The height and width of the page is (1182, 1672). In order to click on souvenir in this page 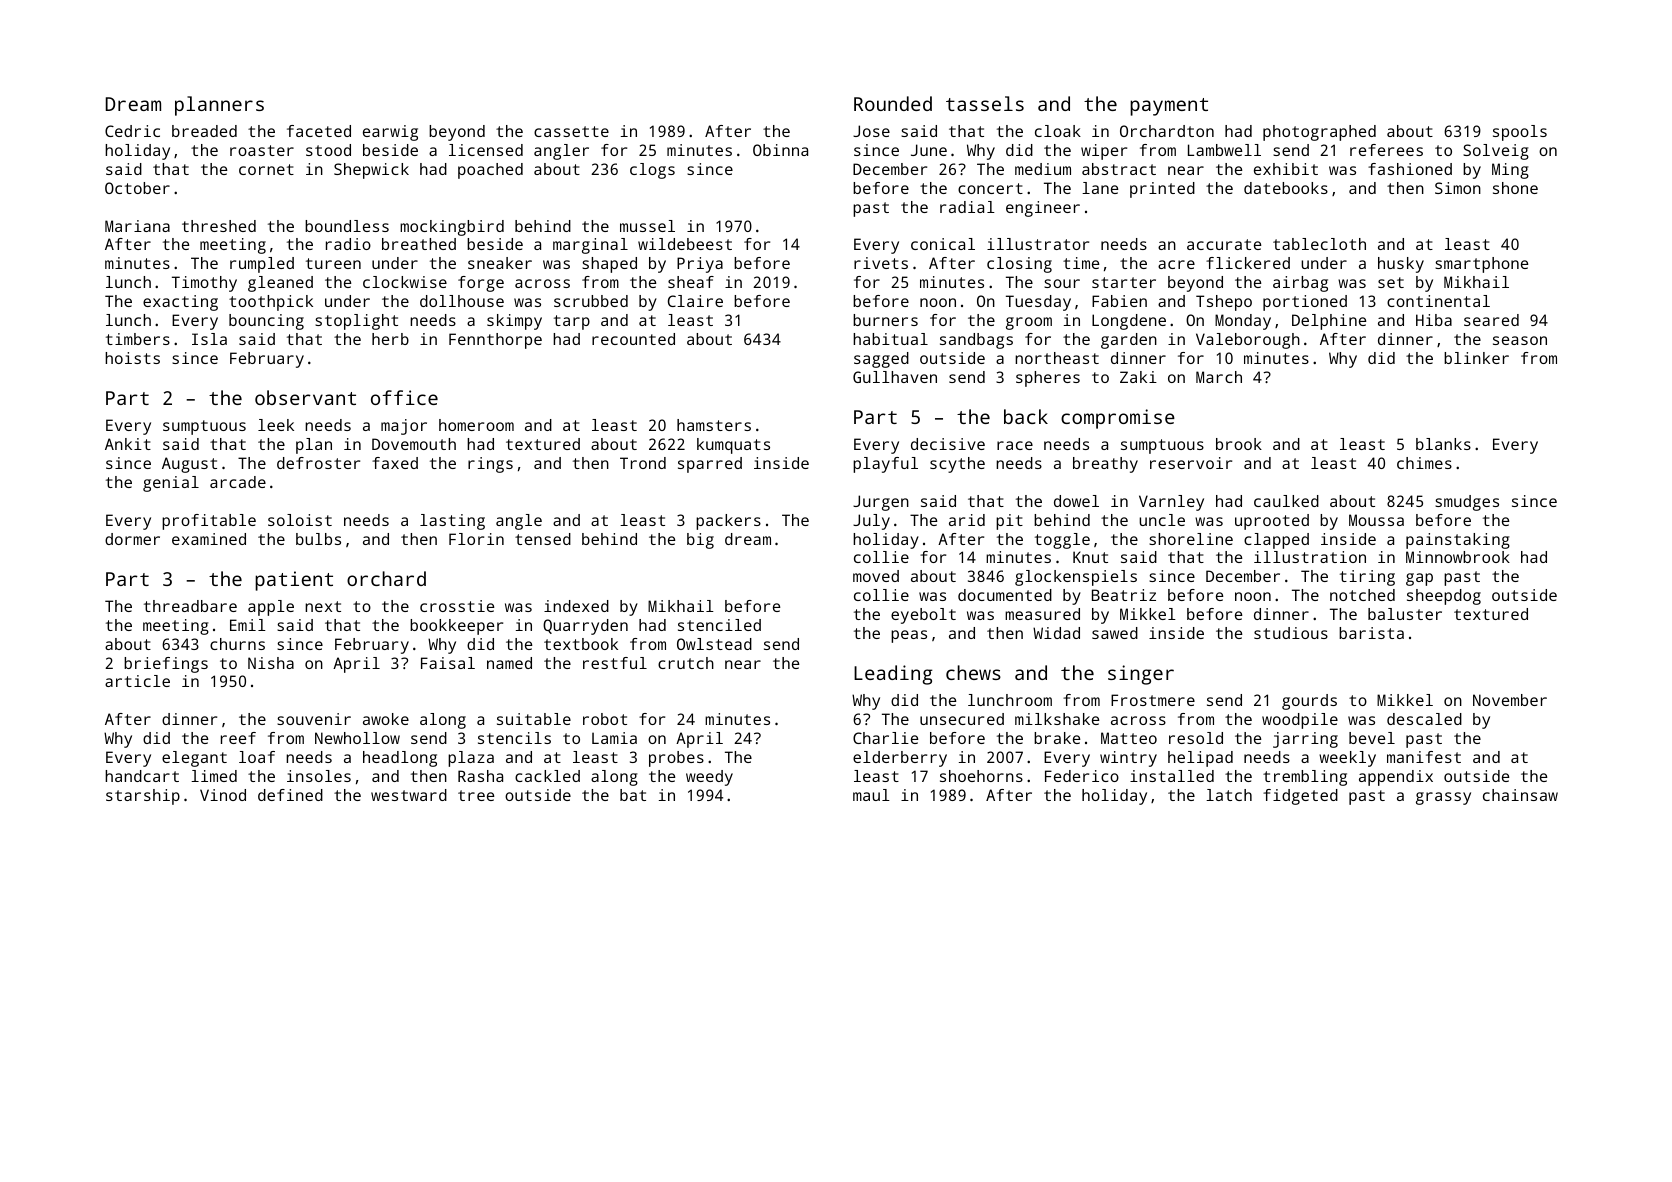, I will do `click(314, 719)`.
